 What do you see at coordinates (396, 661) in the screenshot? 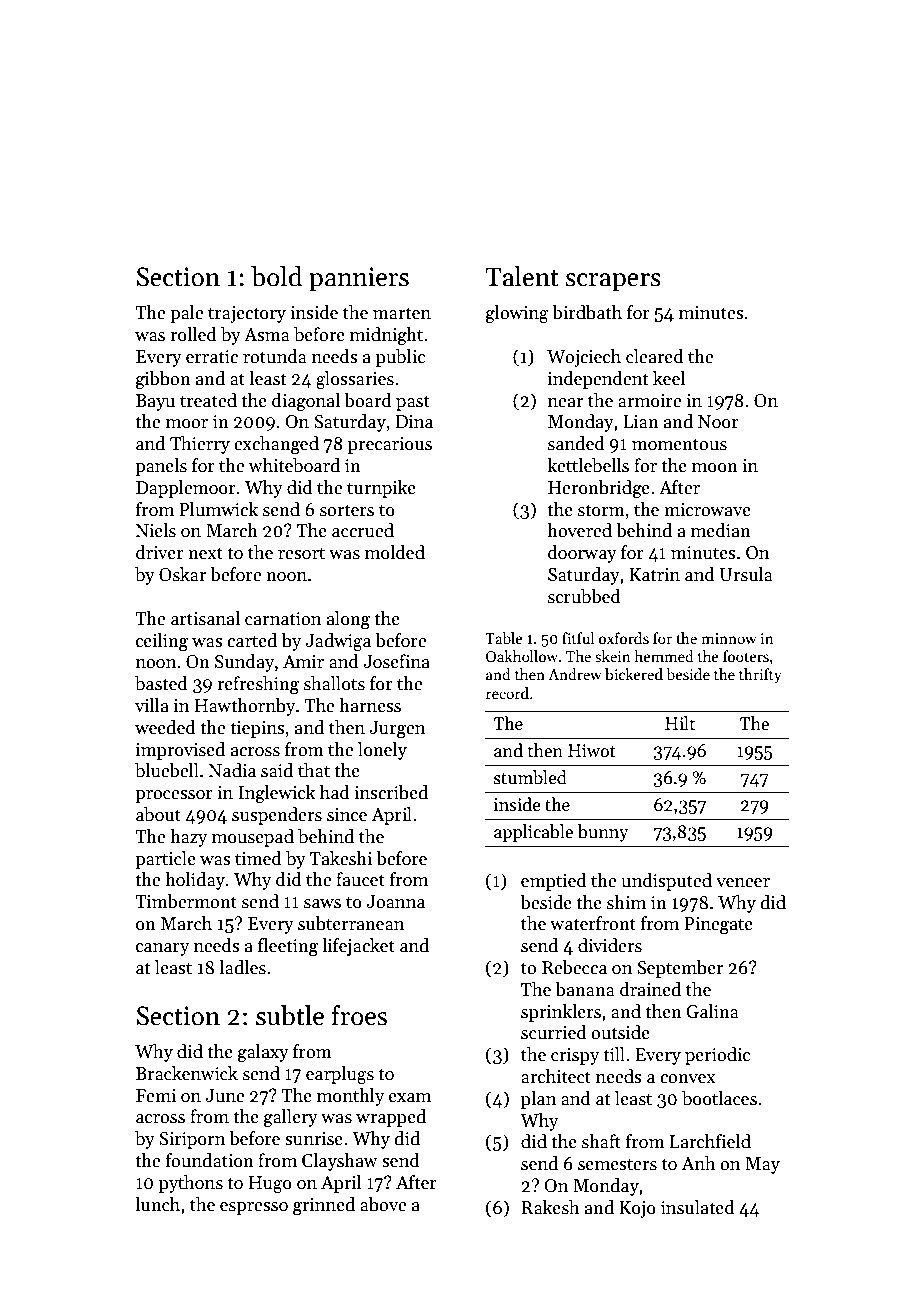
I see `Josefina` at bounding box center [396, 661].
